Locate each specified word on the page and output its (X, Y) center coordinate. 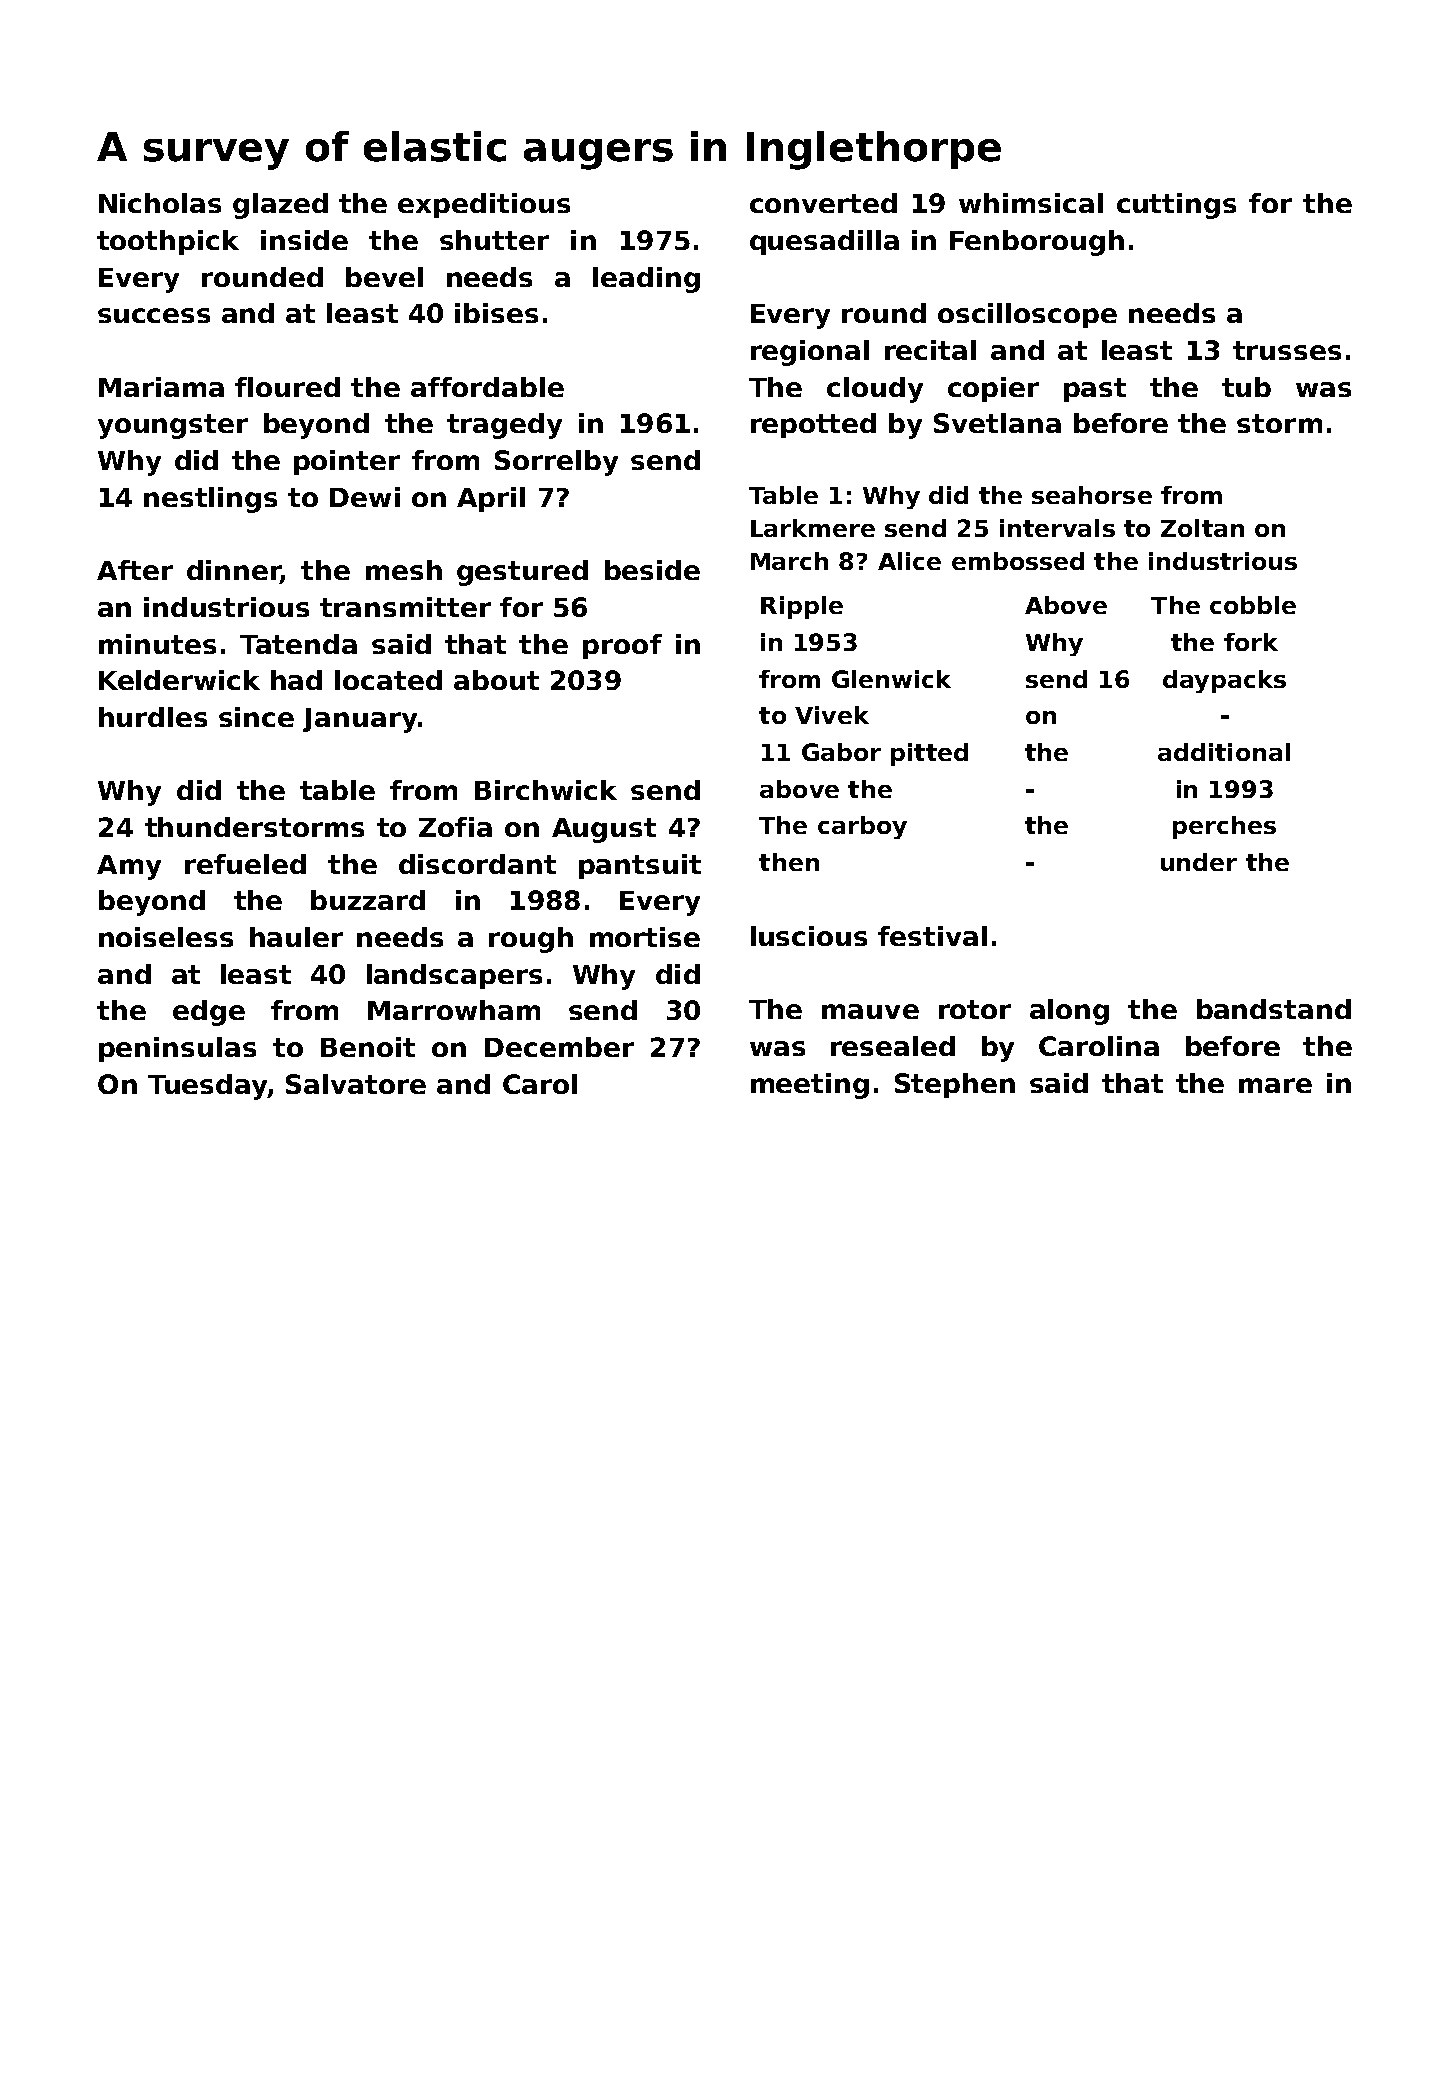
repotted (813, 425)
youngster (173, 426)
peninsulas (177, 1049)
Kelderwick (179, 680)
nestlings (210, 500)
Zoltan (1202, 528)
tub (1246, 387)
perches (1224, 827)
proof (622, 646)
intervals (1057, 528)
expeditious (484, 205)
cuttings (1176, 206)
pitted (929, 754)
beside (652, 570)
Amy (129, 867)
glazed (280, 206)
